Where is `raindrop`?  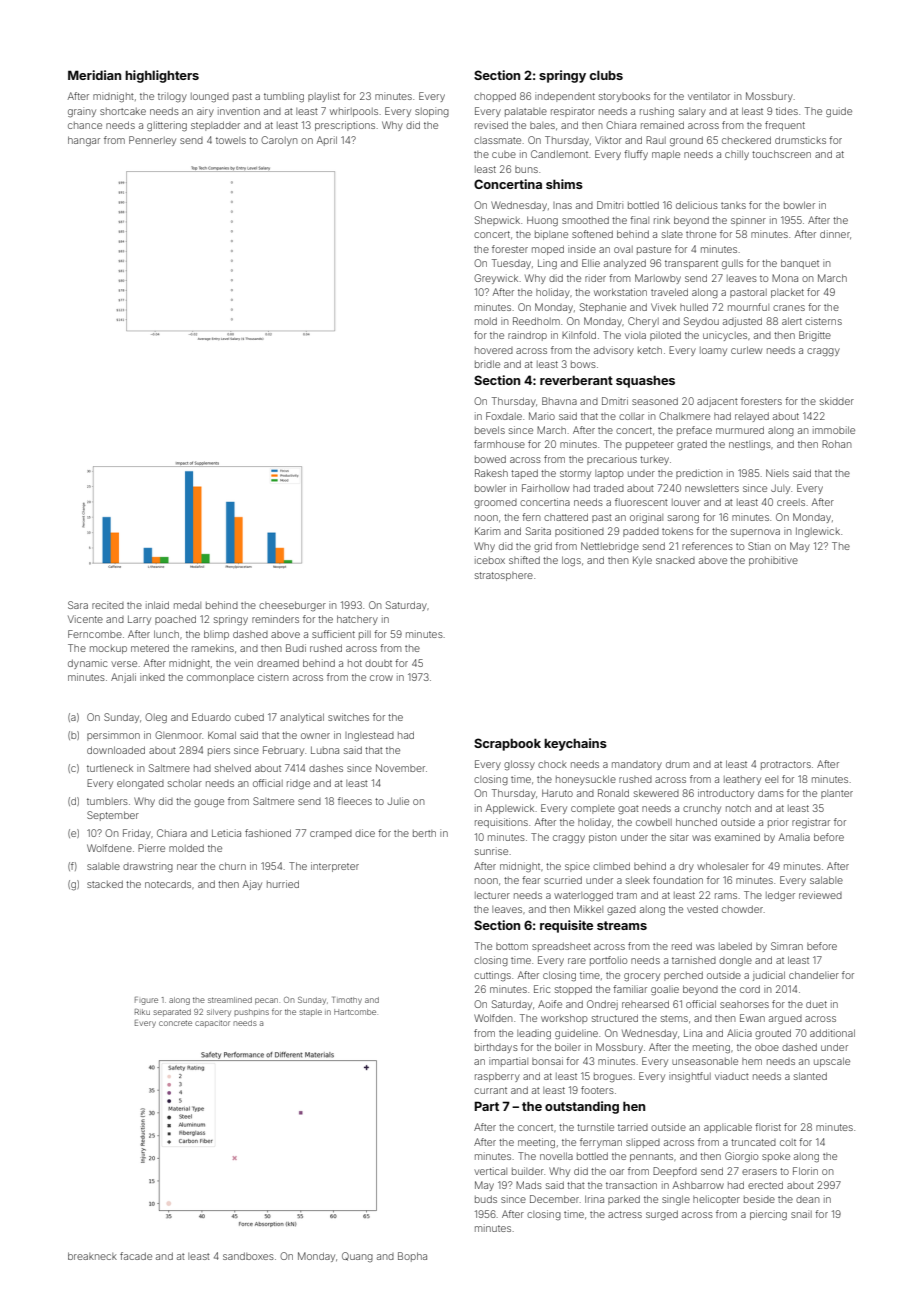 raindrop is located at coordinates (527, 336).
